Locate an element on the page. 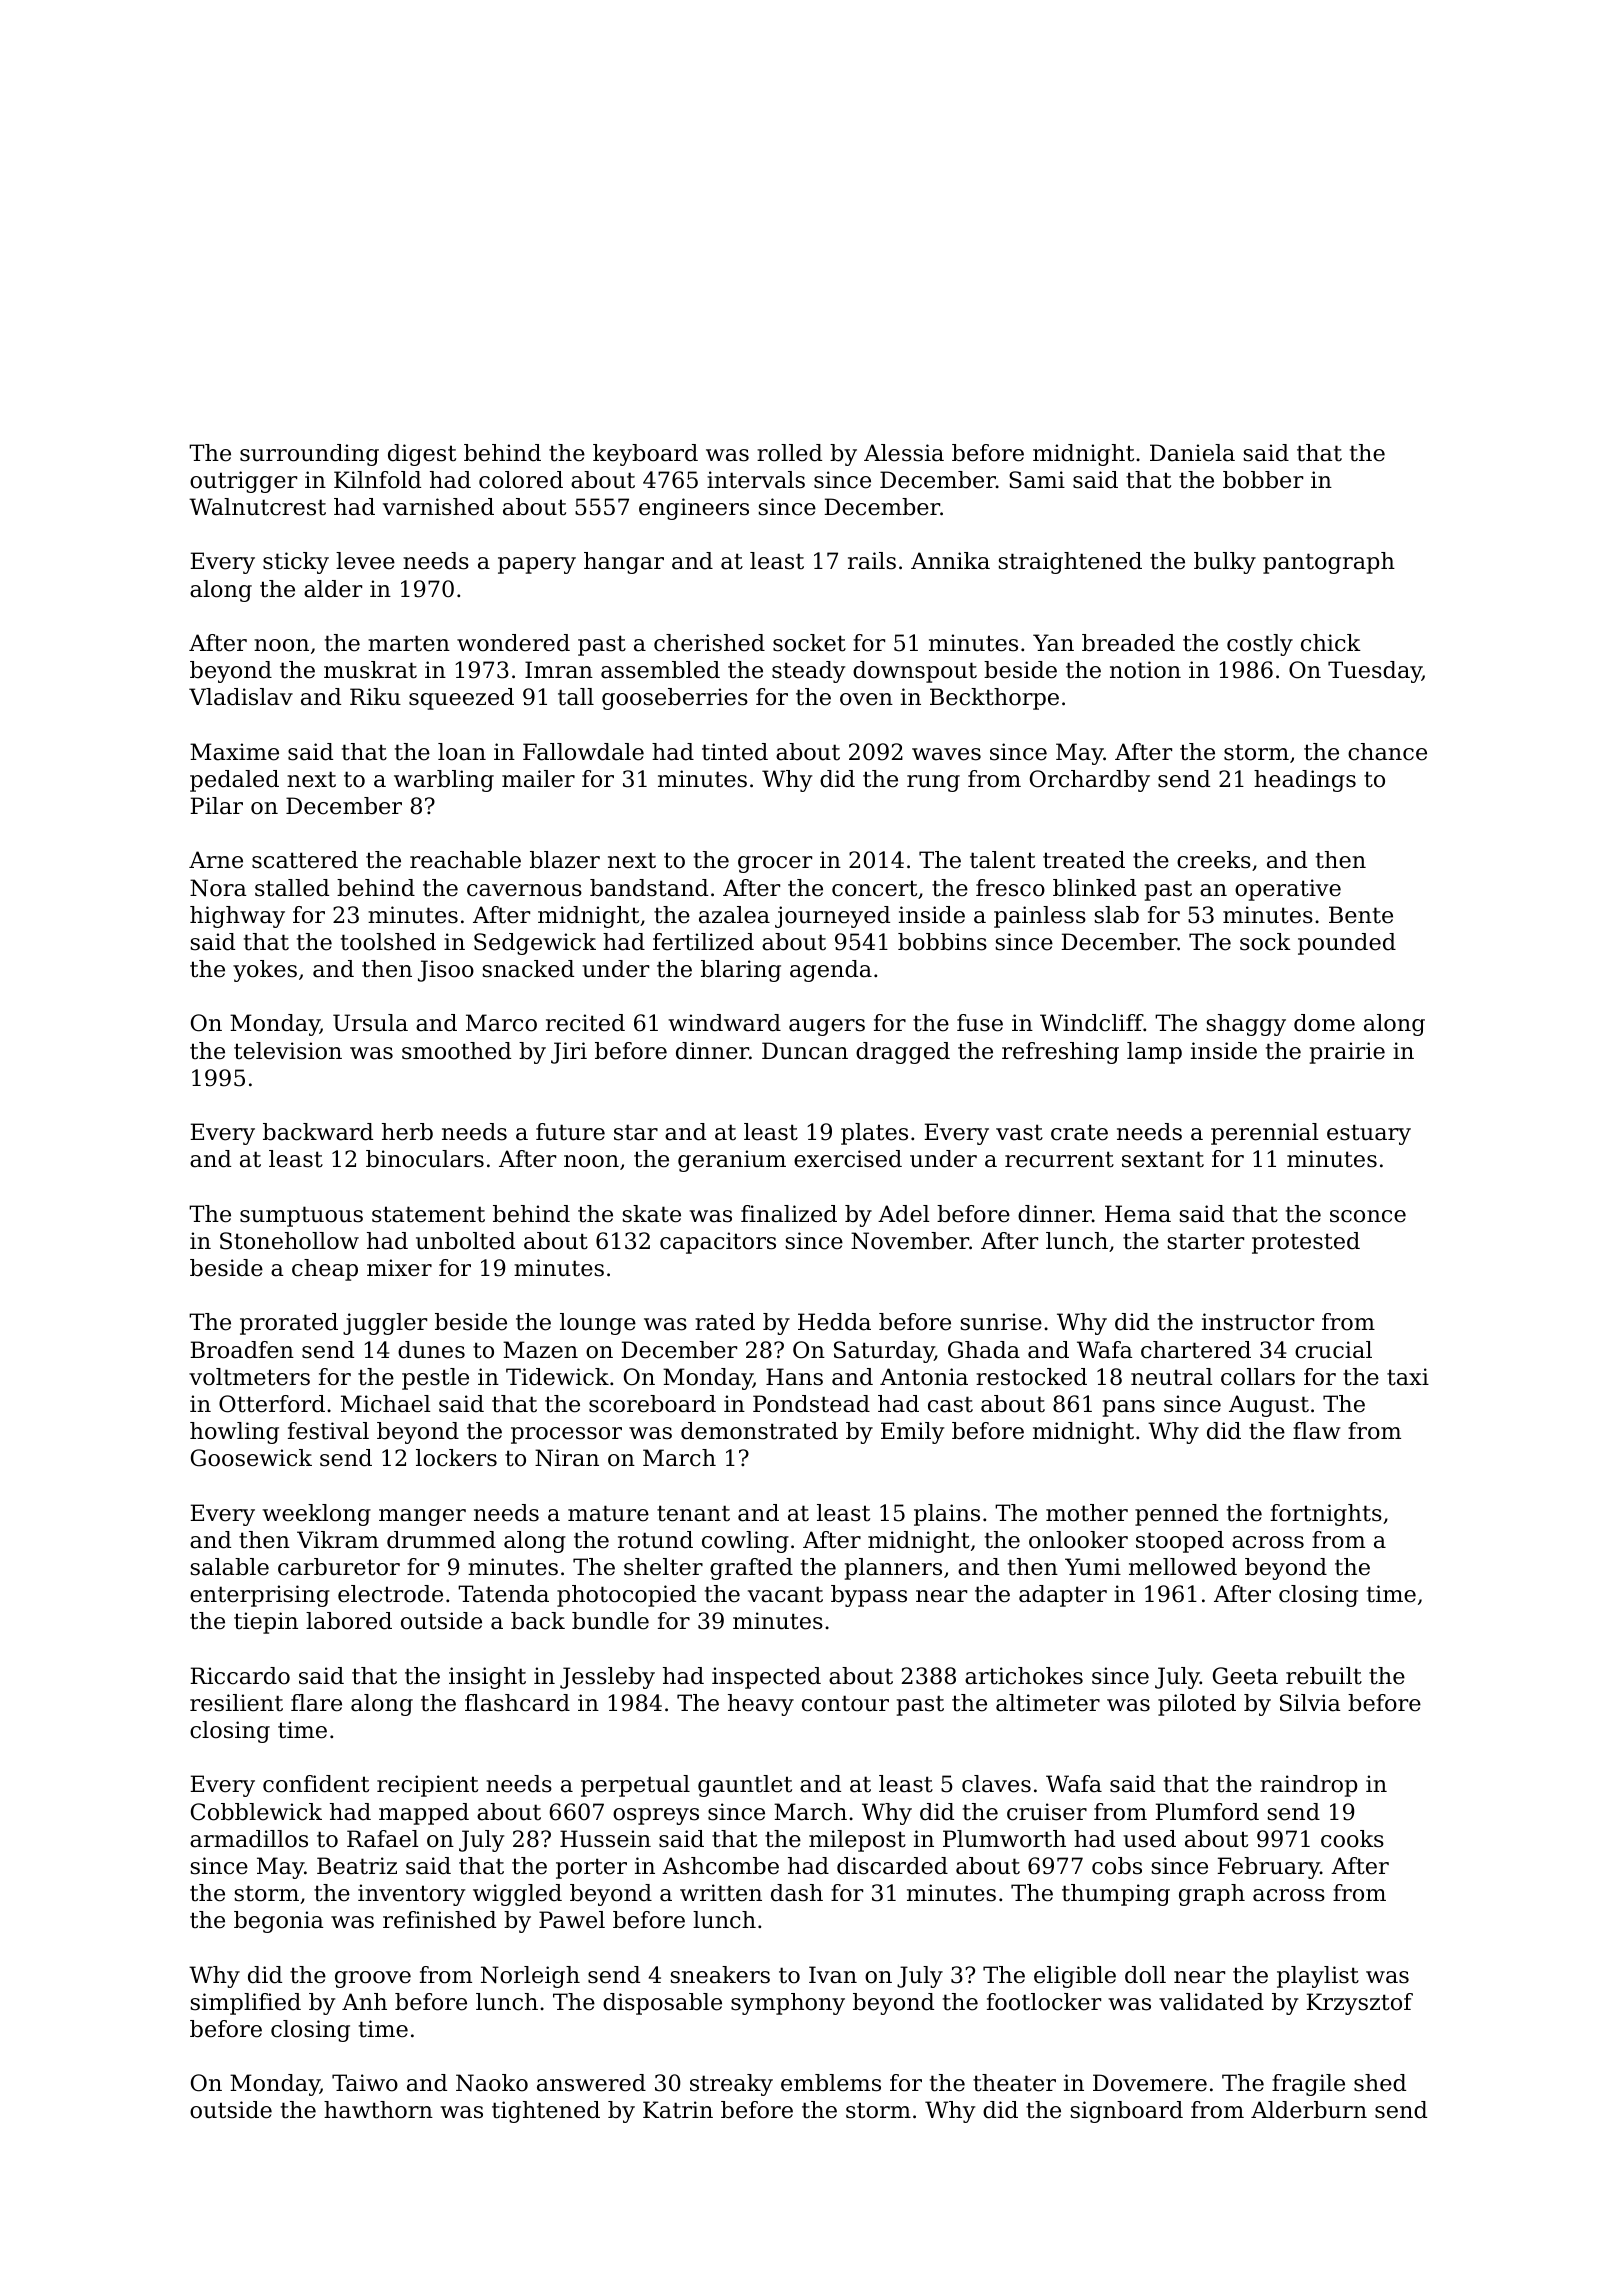  Stonehollow is located at coordinates (289, 1241).
